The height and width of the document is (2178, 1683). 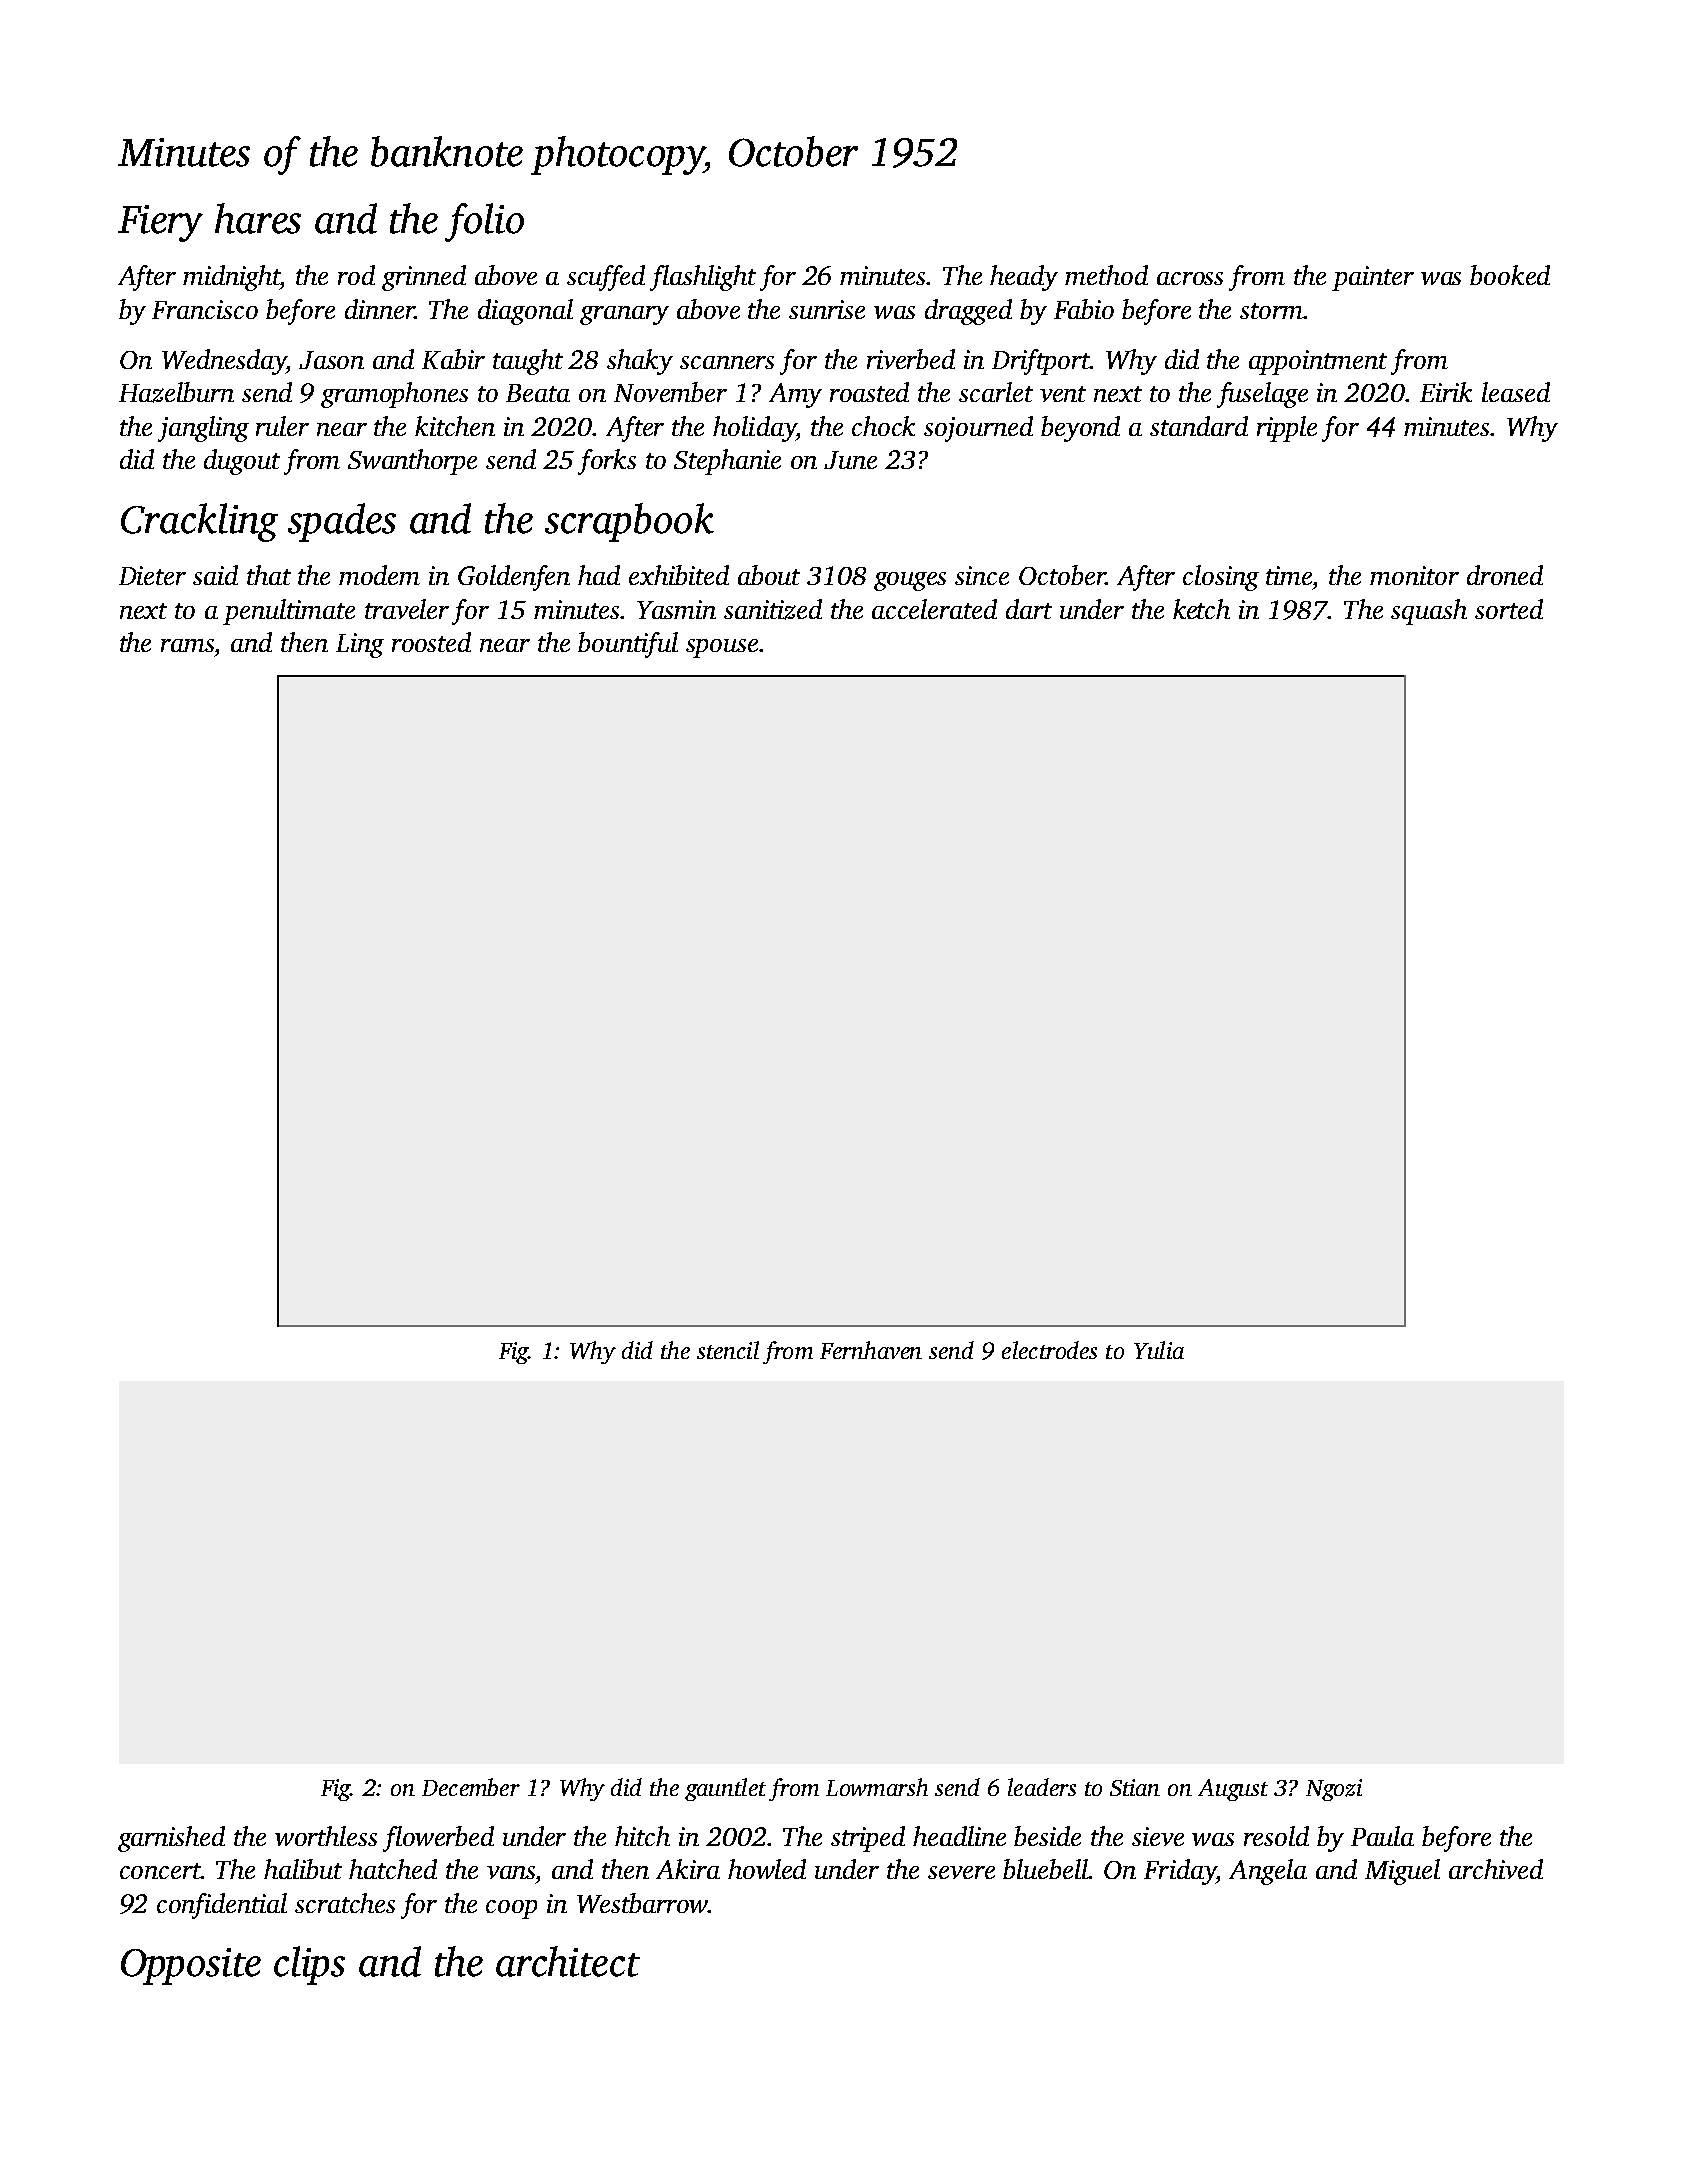 What do you see at coordinates (1414, 575) in the document?
I see `monitor` at bounding box center [1414, 575].
